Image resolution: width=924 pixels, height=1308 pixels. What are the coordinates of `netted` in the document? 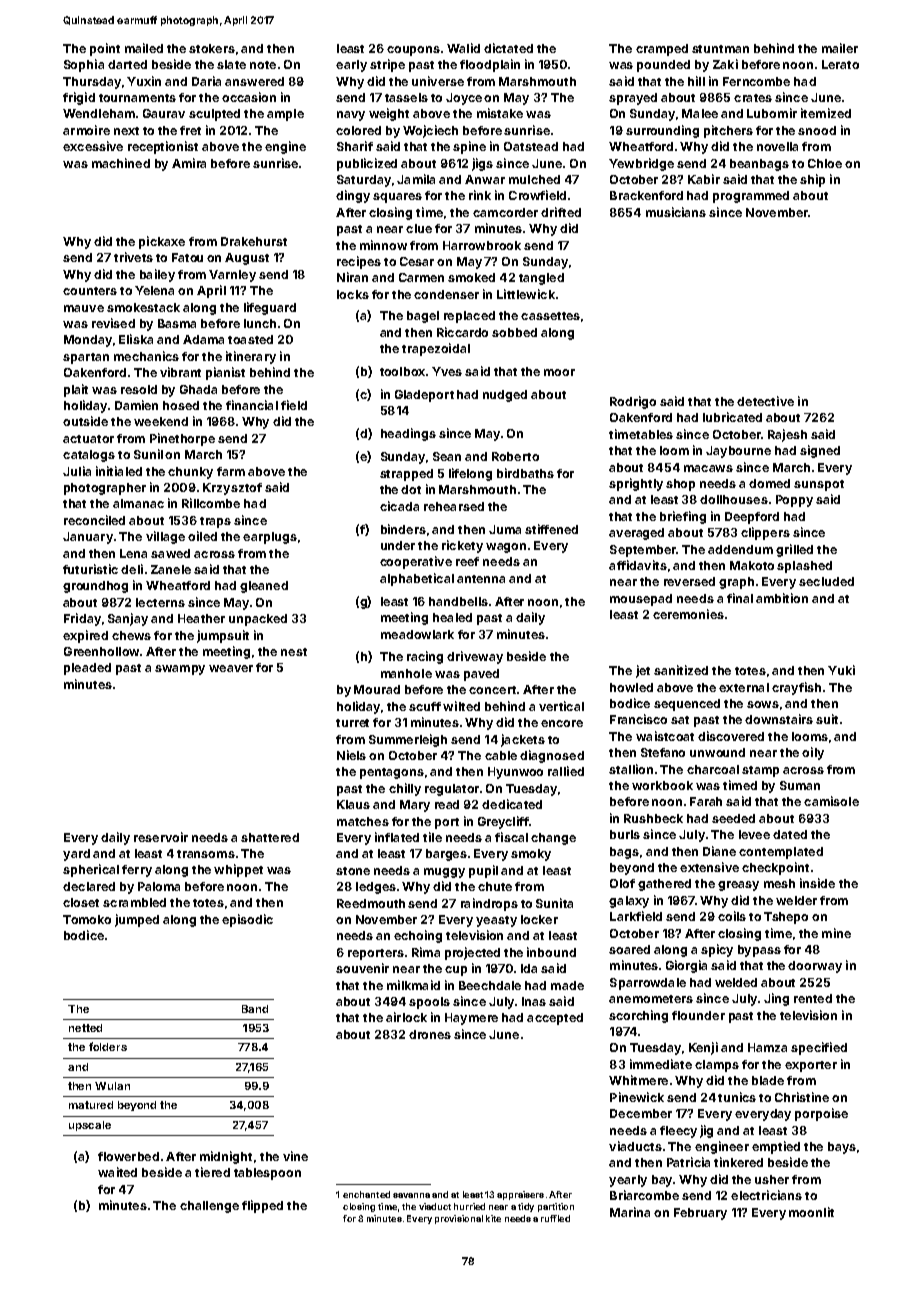 It's located at (85, 1028).
